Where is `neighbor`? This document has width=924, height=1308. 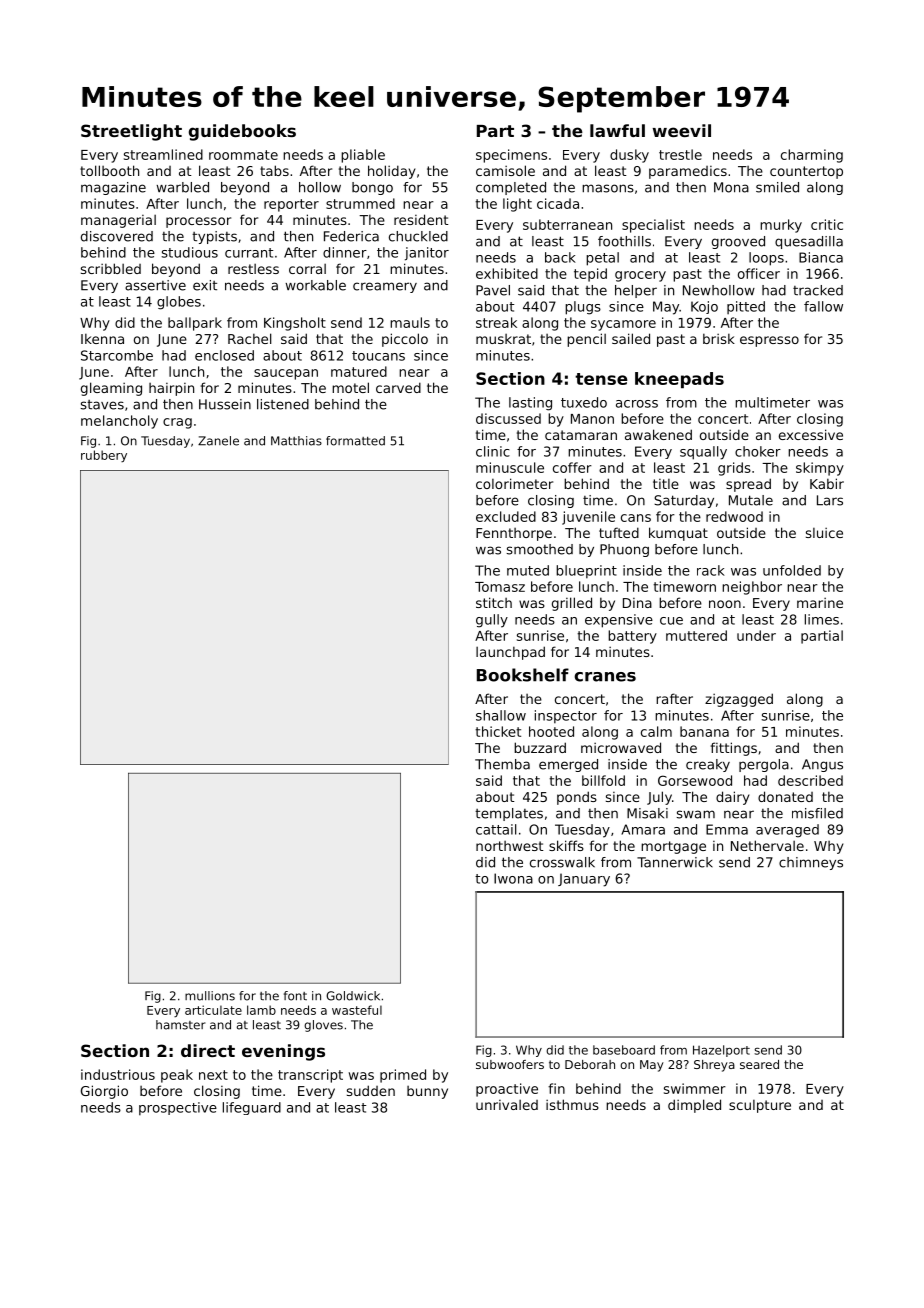
neighbor is located at coordinates (752, 588).
